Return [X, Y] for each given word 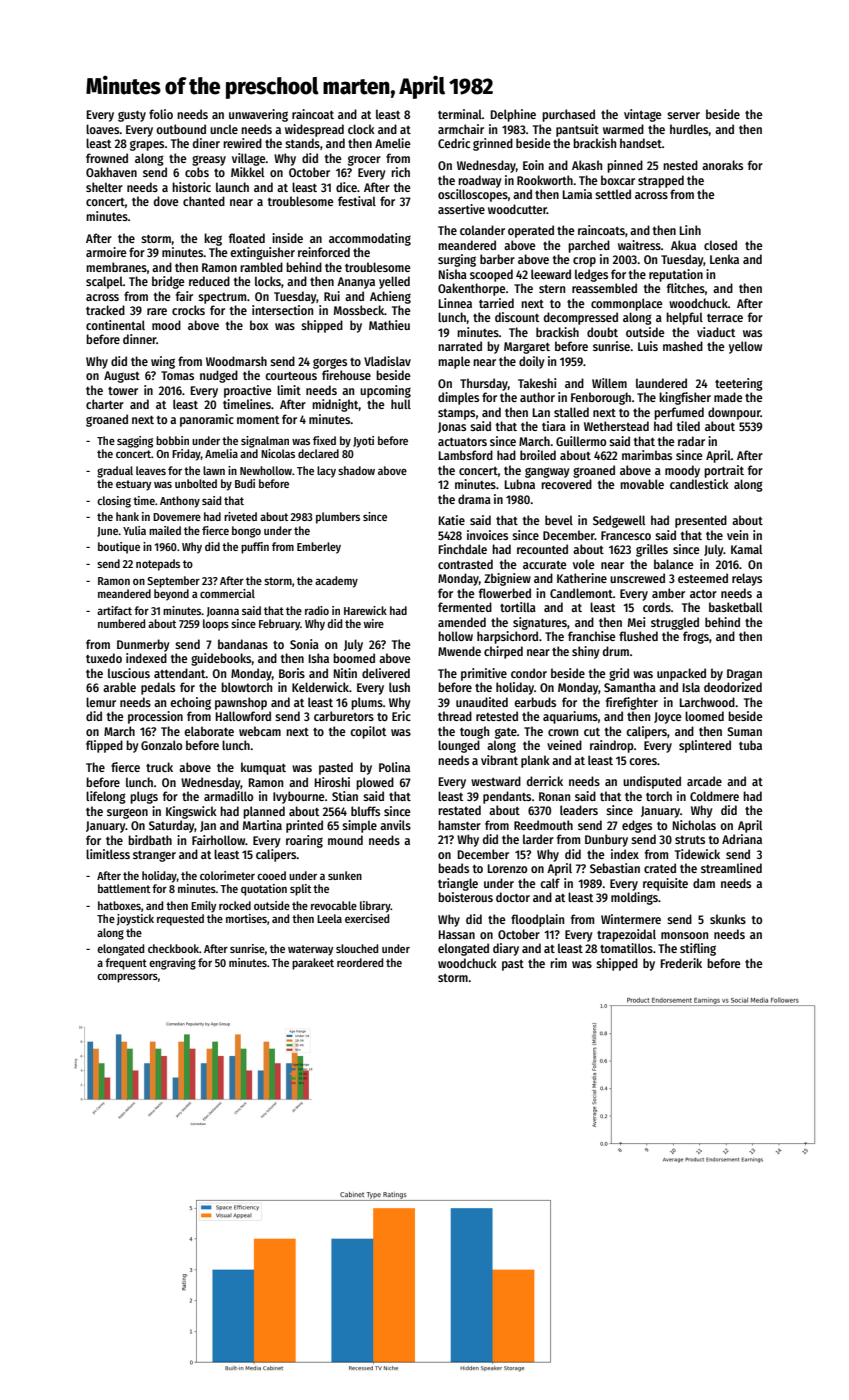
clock [361, 129]
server [683, 115]
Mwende [459, 651]
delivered [386, 673]
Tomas [177, 375]
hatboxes [119, 905]
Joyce [668, 718]
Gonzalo [161, 745]
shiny [586, 652]
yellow [745, 347]
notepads [158, 565]
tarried [496, 303]
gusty [132, 116]
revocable [334, 905]
